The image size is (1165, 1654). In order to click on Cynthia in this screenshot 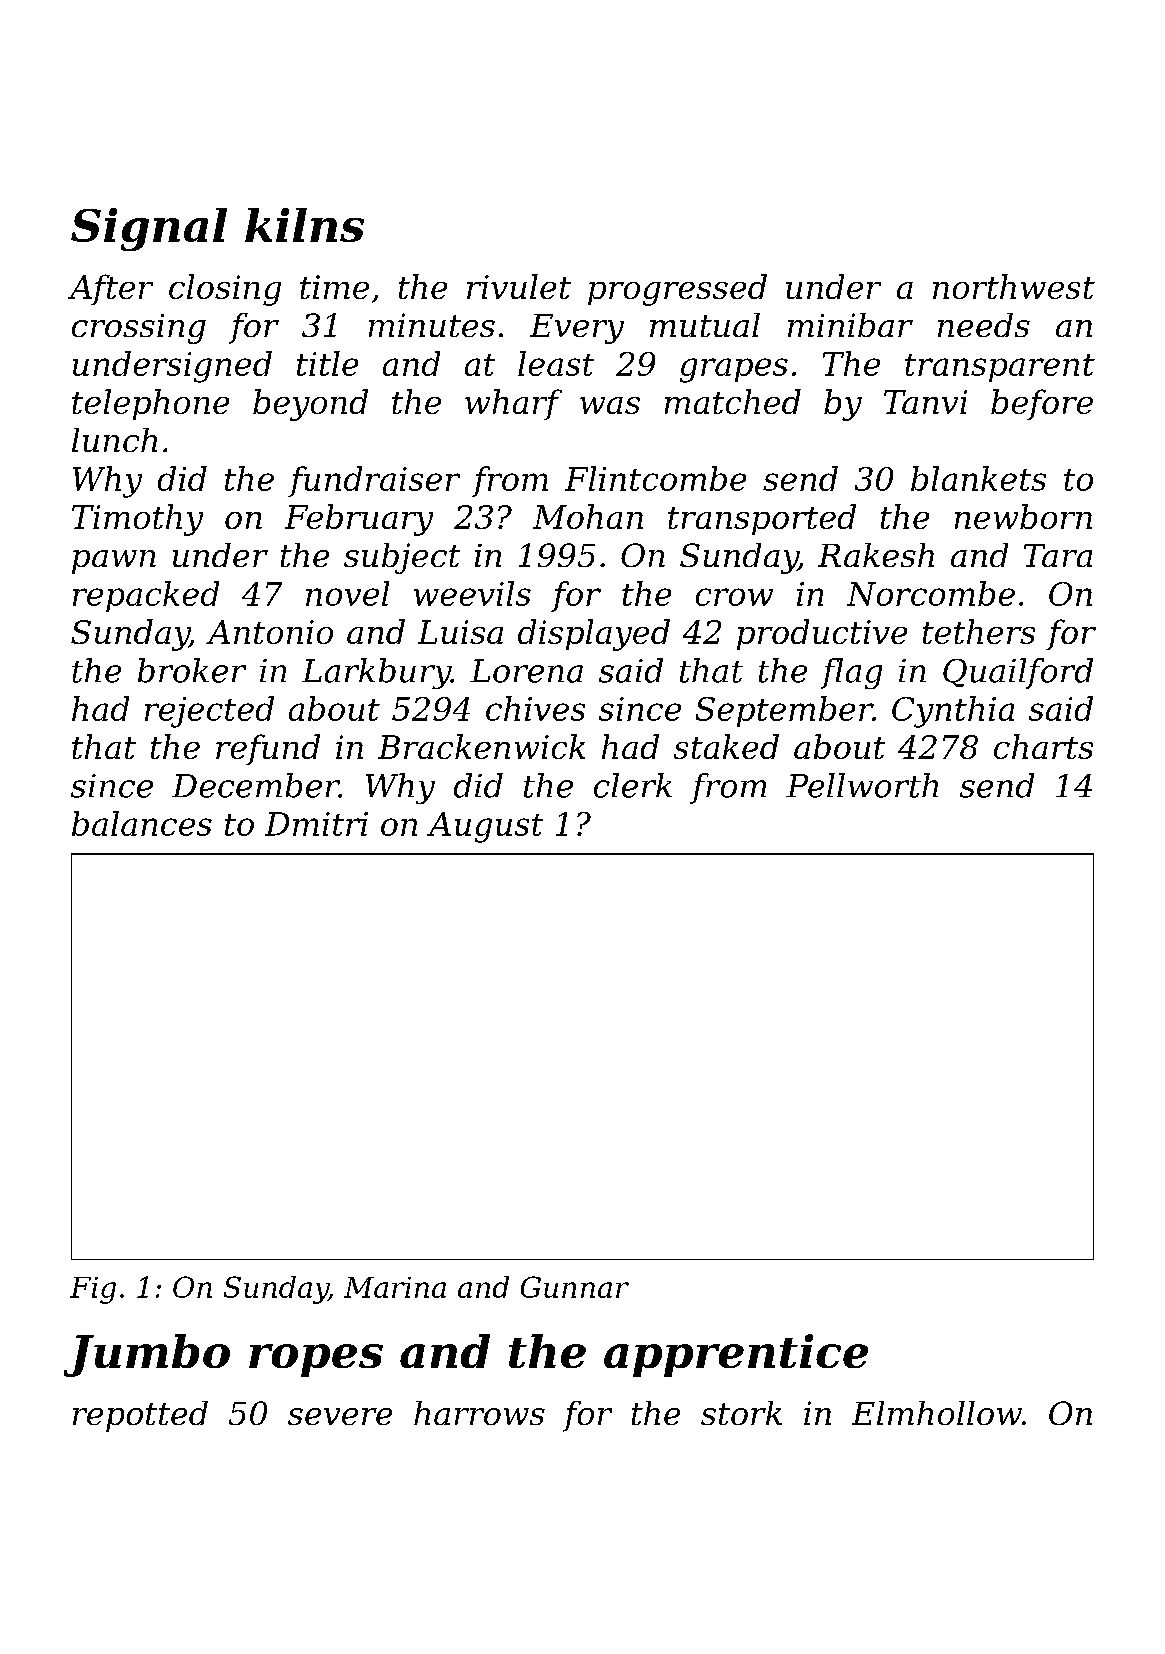, I will do `click(953, 712)`.
